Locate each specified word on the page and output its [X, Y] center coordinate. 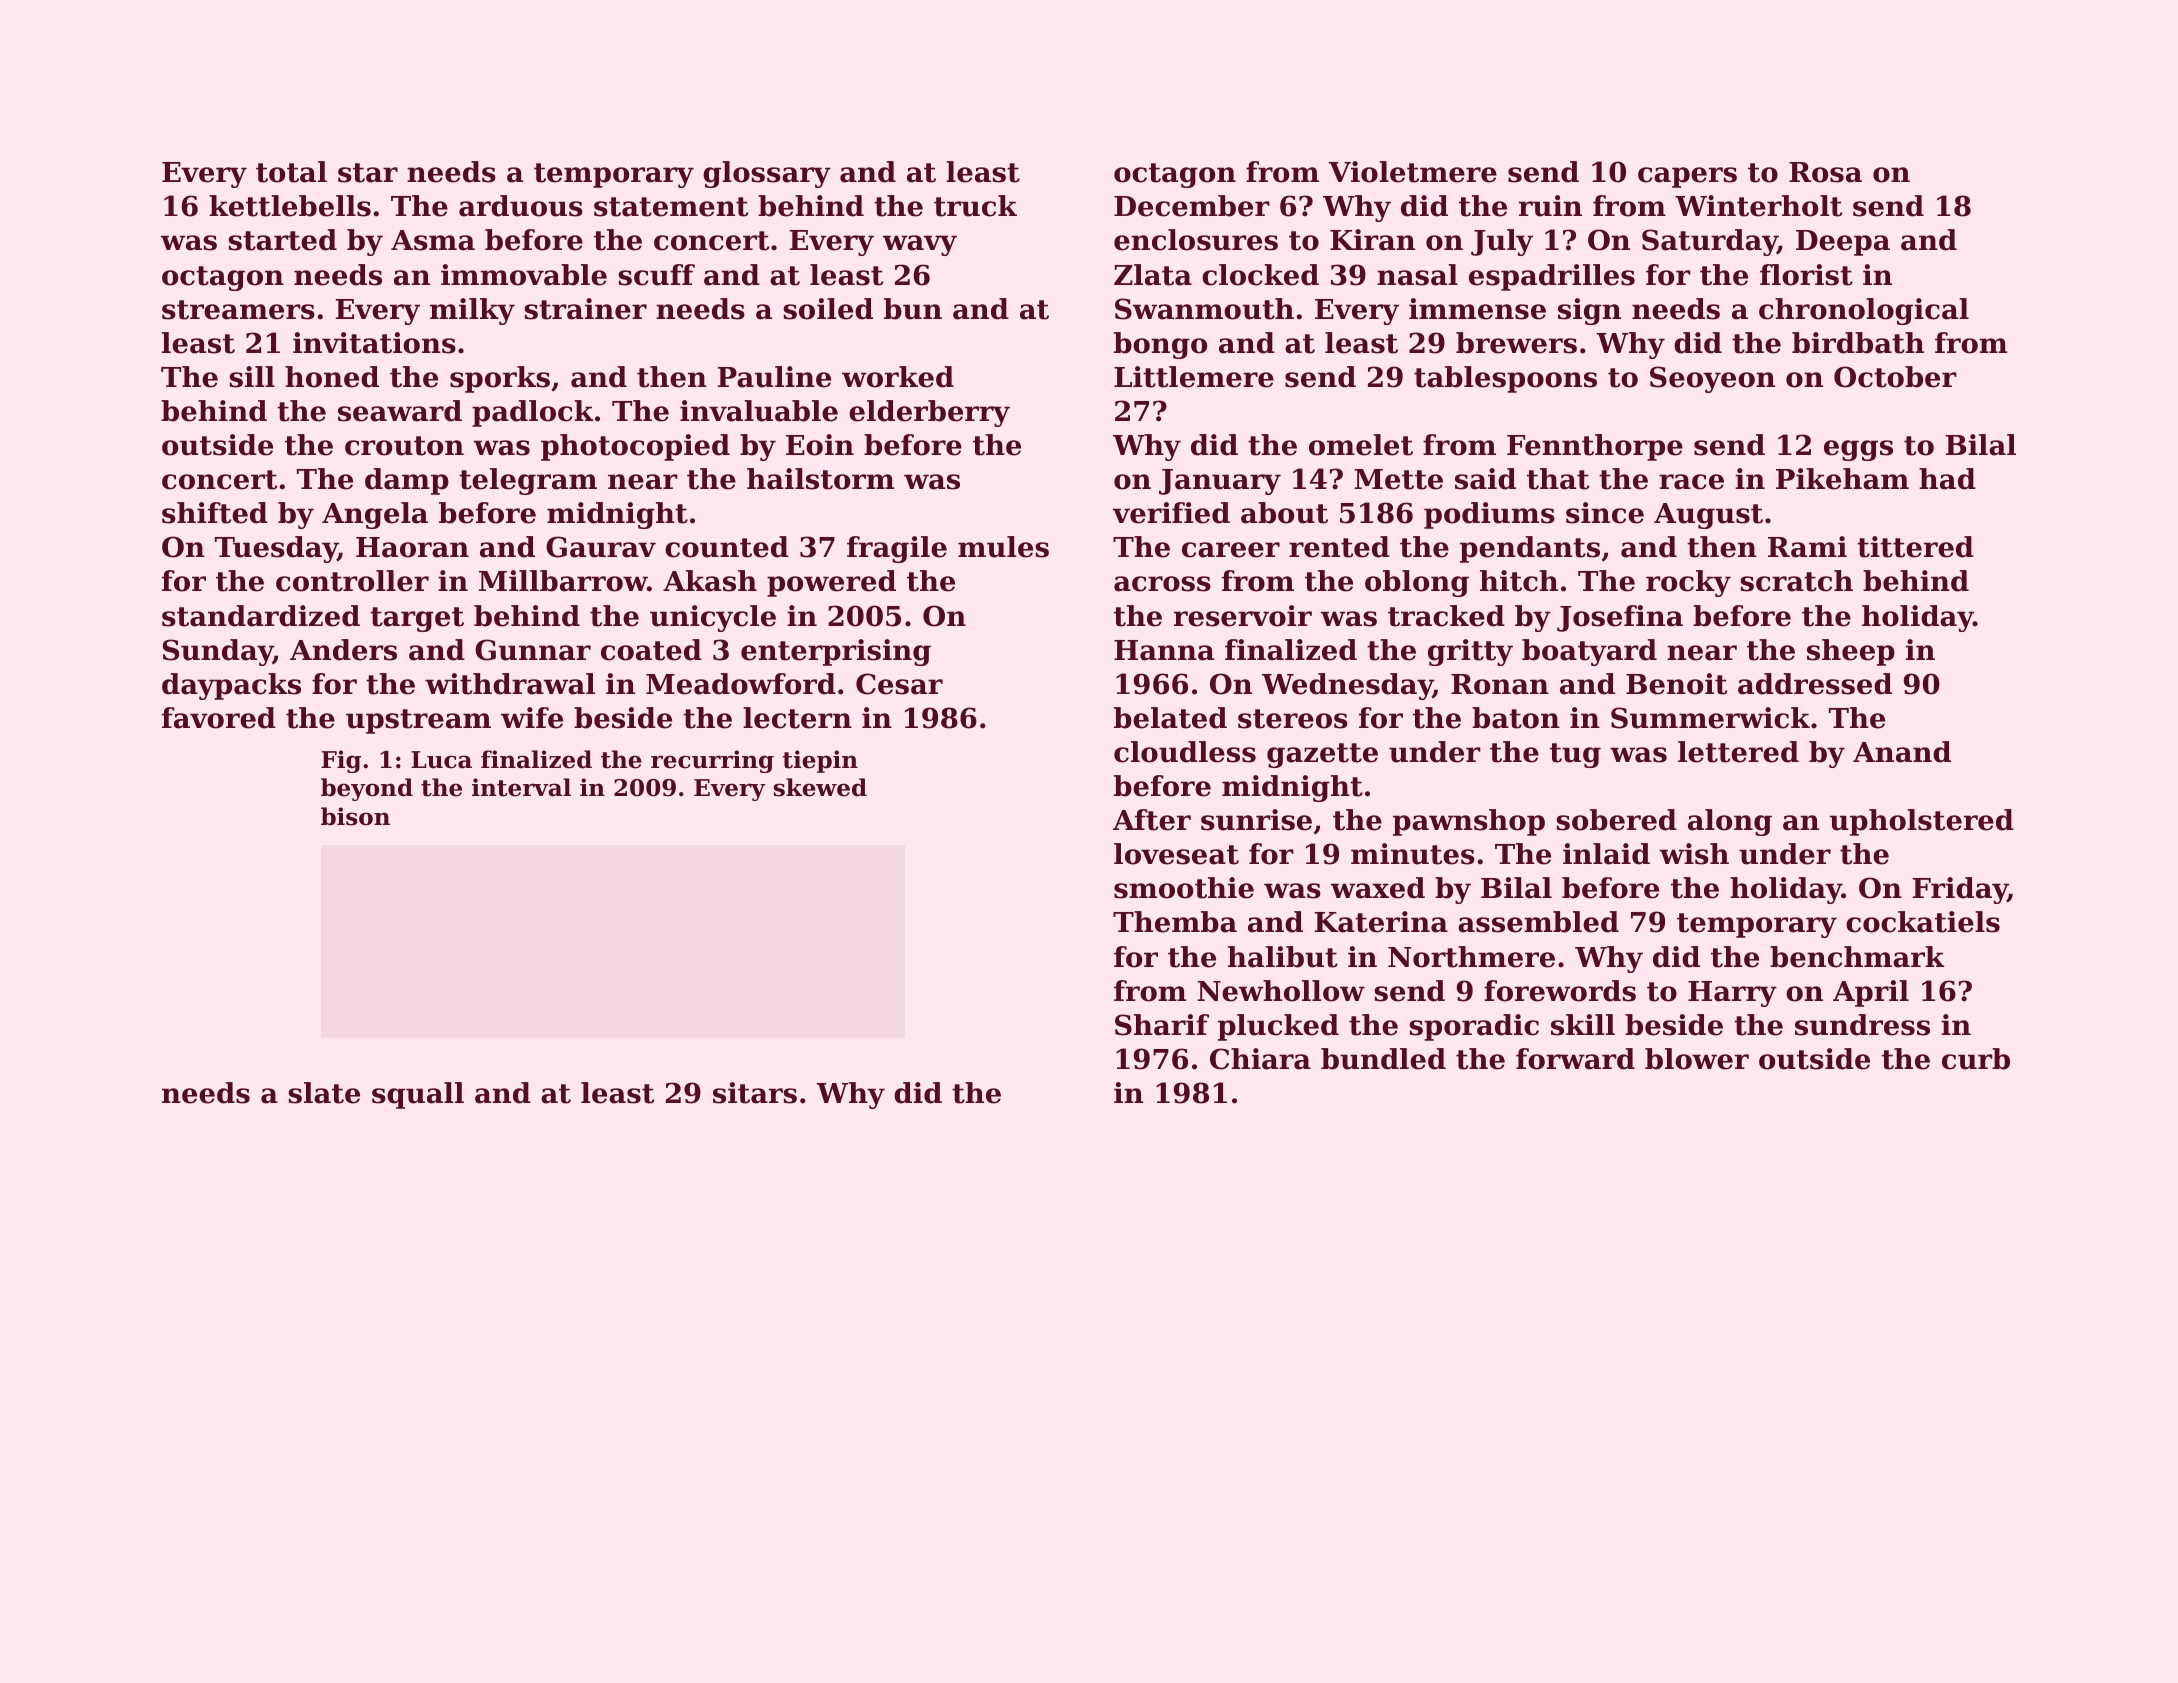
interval [521, 787]
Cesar [899, 684]
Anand [1902, 752]
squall [418, 1095]
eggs [1858, 450]
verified [1171, 513]
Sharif [1162, 1025]
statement [671, 207]
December [1192, 206]
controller [352, 581]
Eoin [820, 445]
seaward [400, 411]
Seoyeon [1712, 379]
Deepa [1843, 243]
